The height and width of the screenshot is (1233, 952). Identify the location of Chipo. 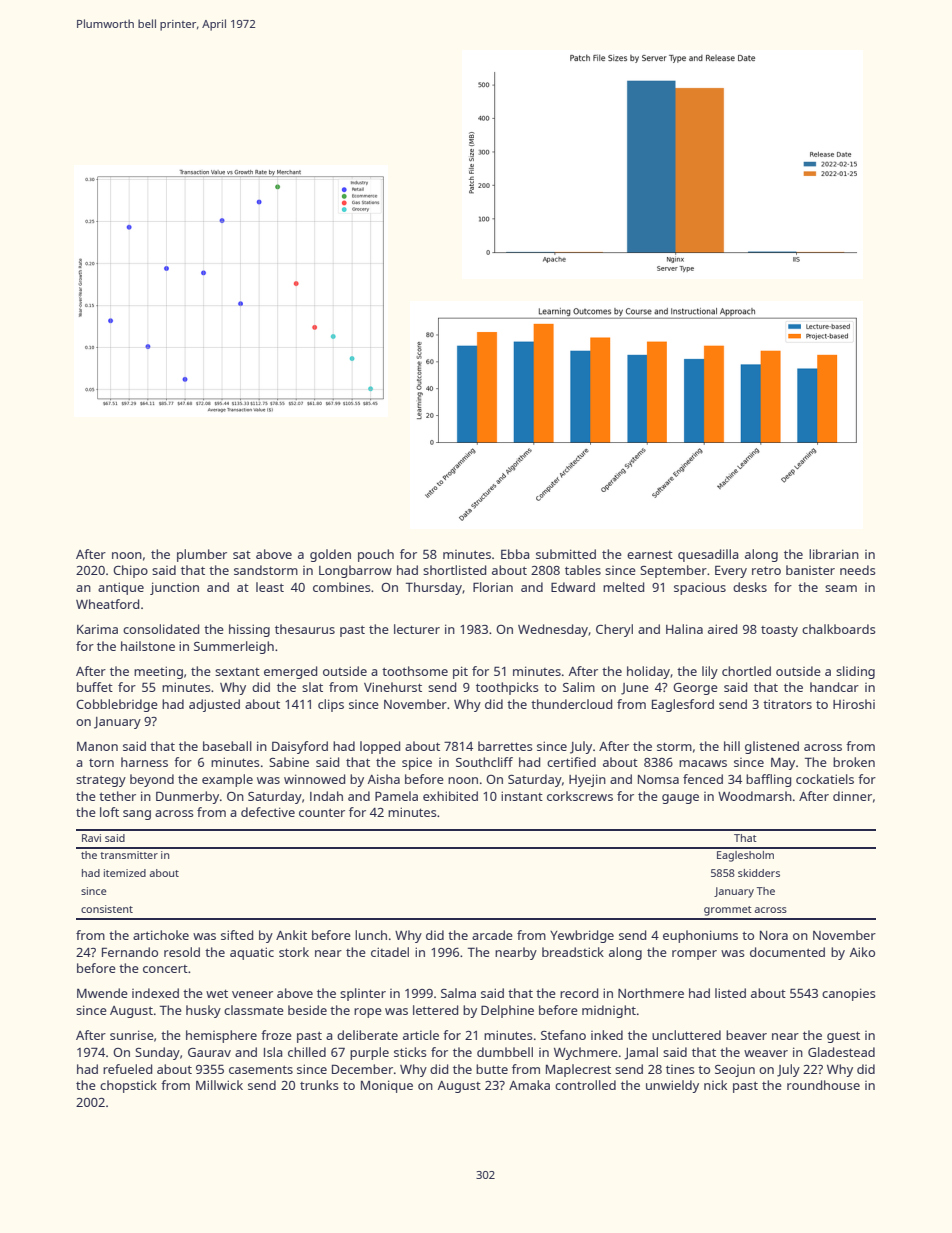
(130, 571).
